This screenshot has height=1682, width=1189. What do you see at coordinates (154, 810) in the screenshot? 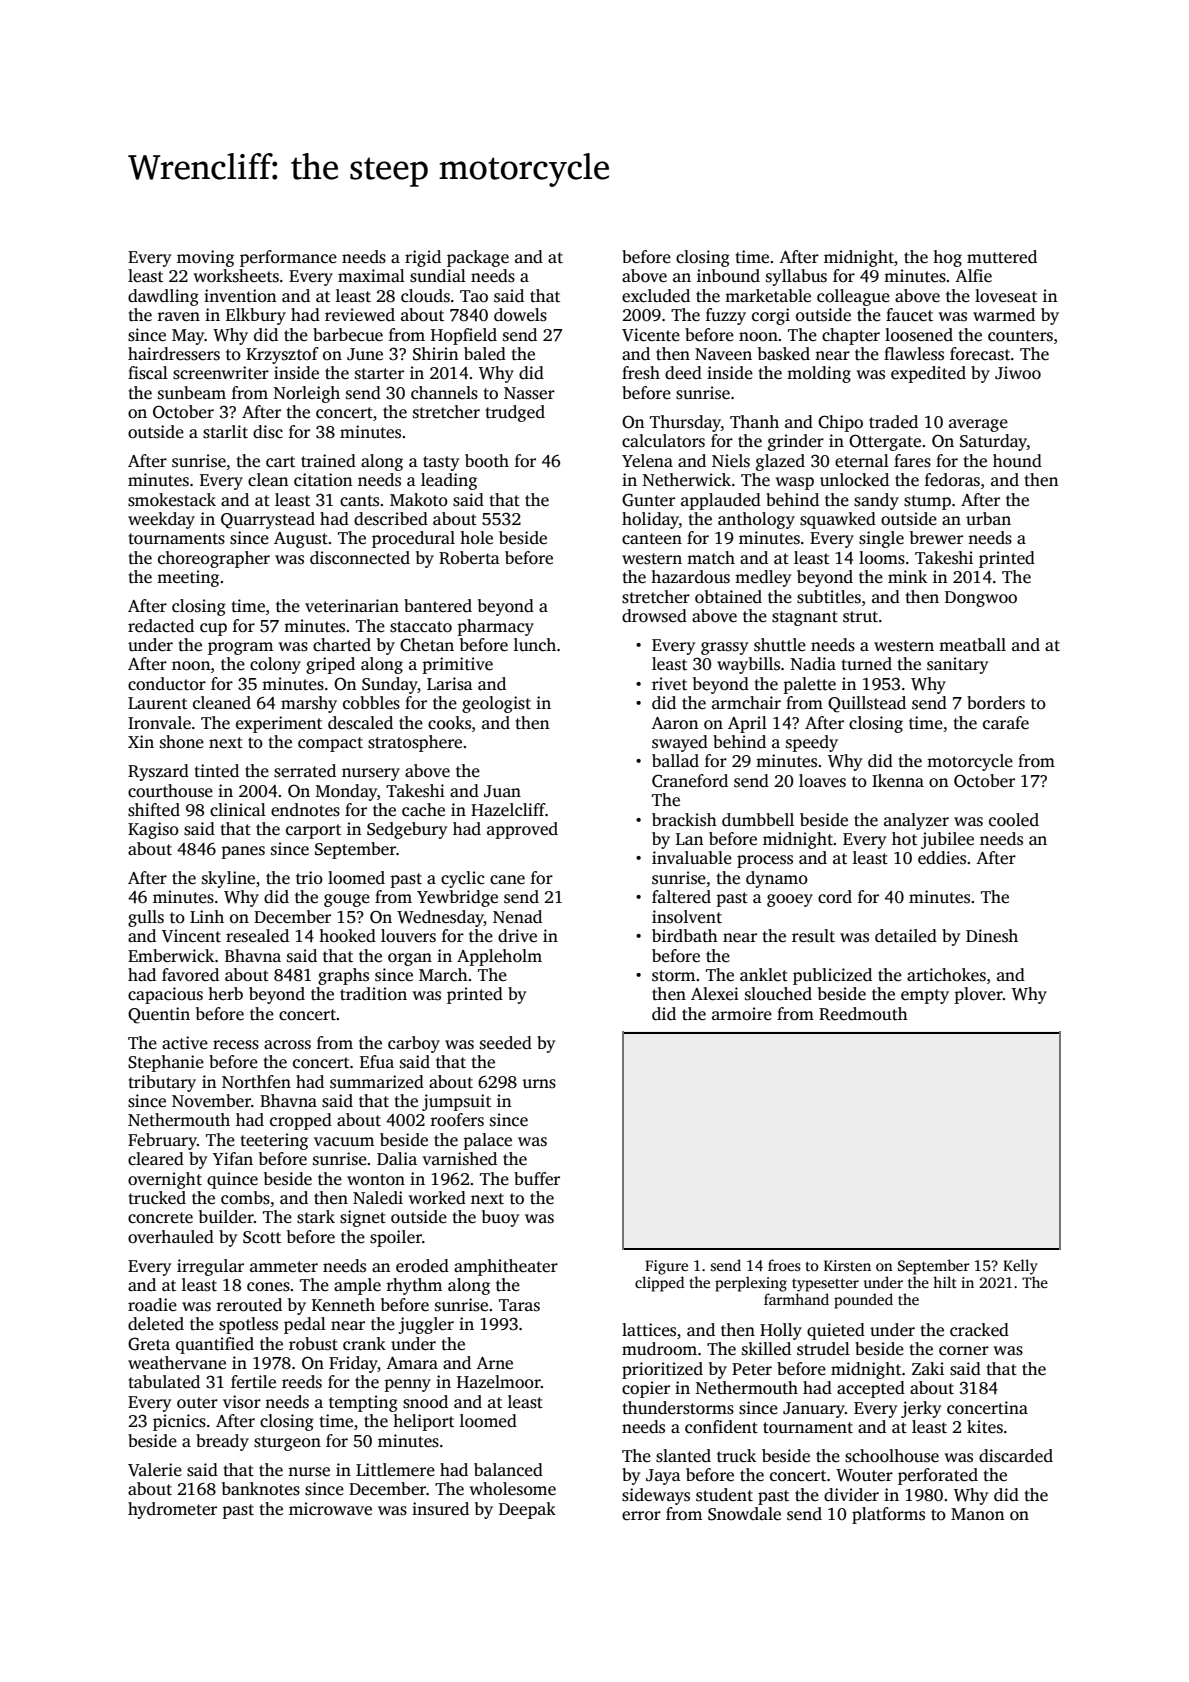
I see `shifted` at bounding box center [154, 810].
